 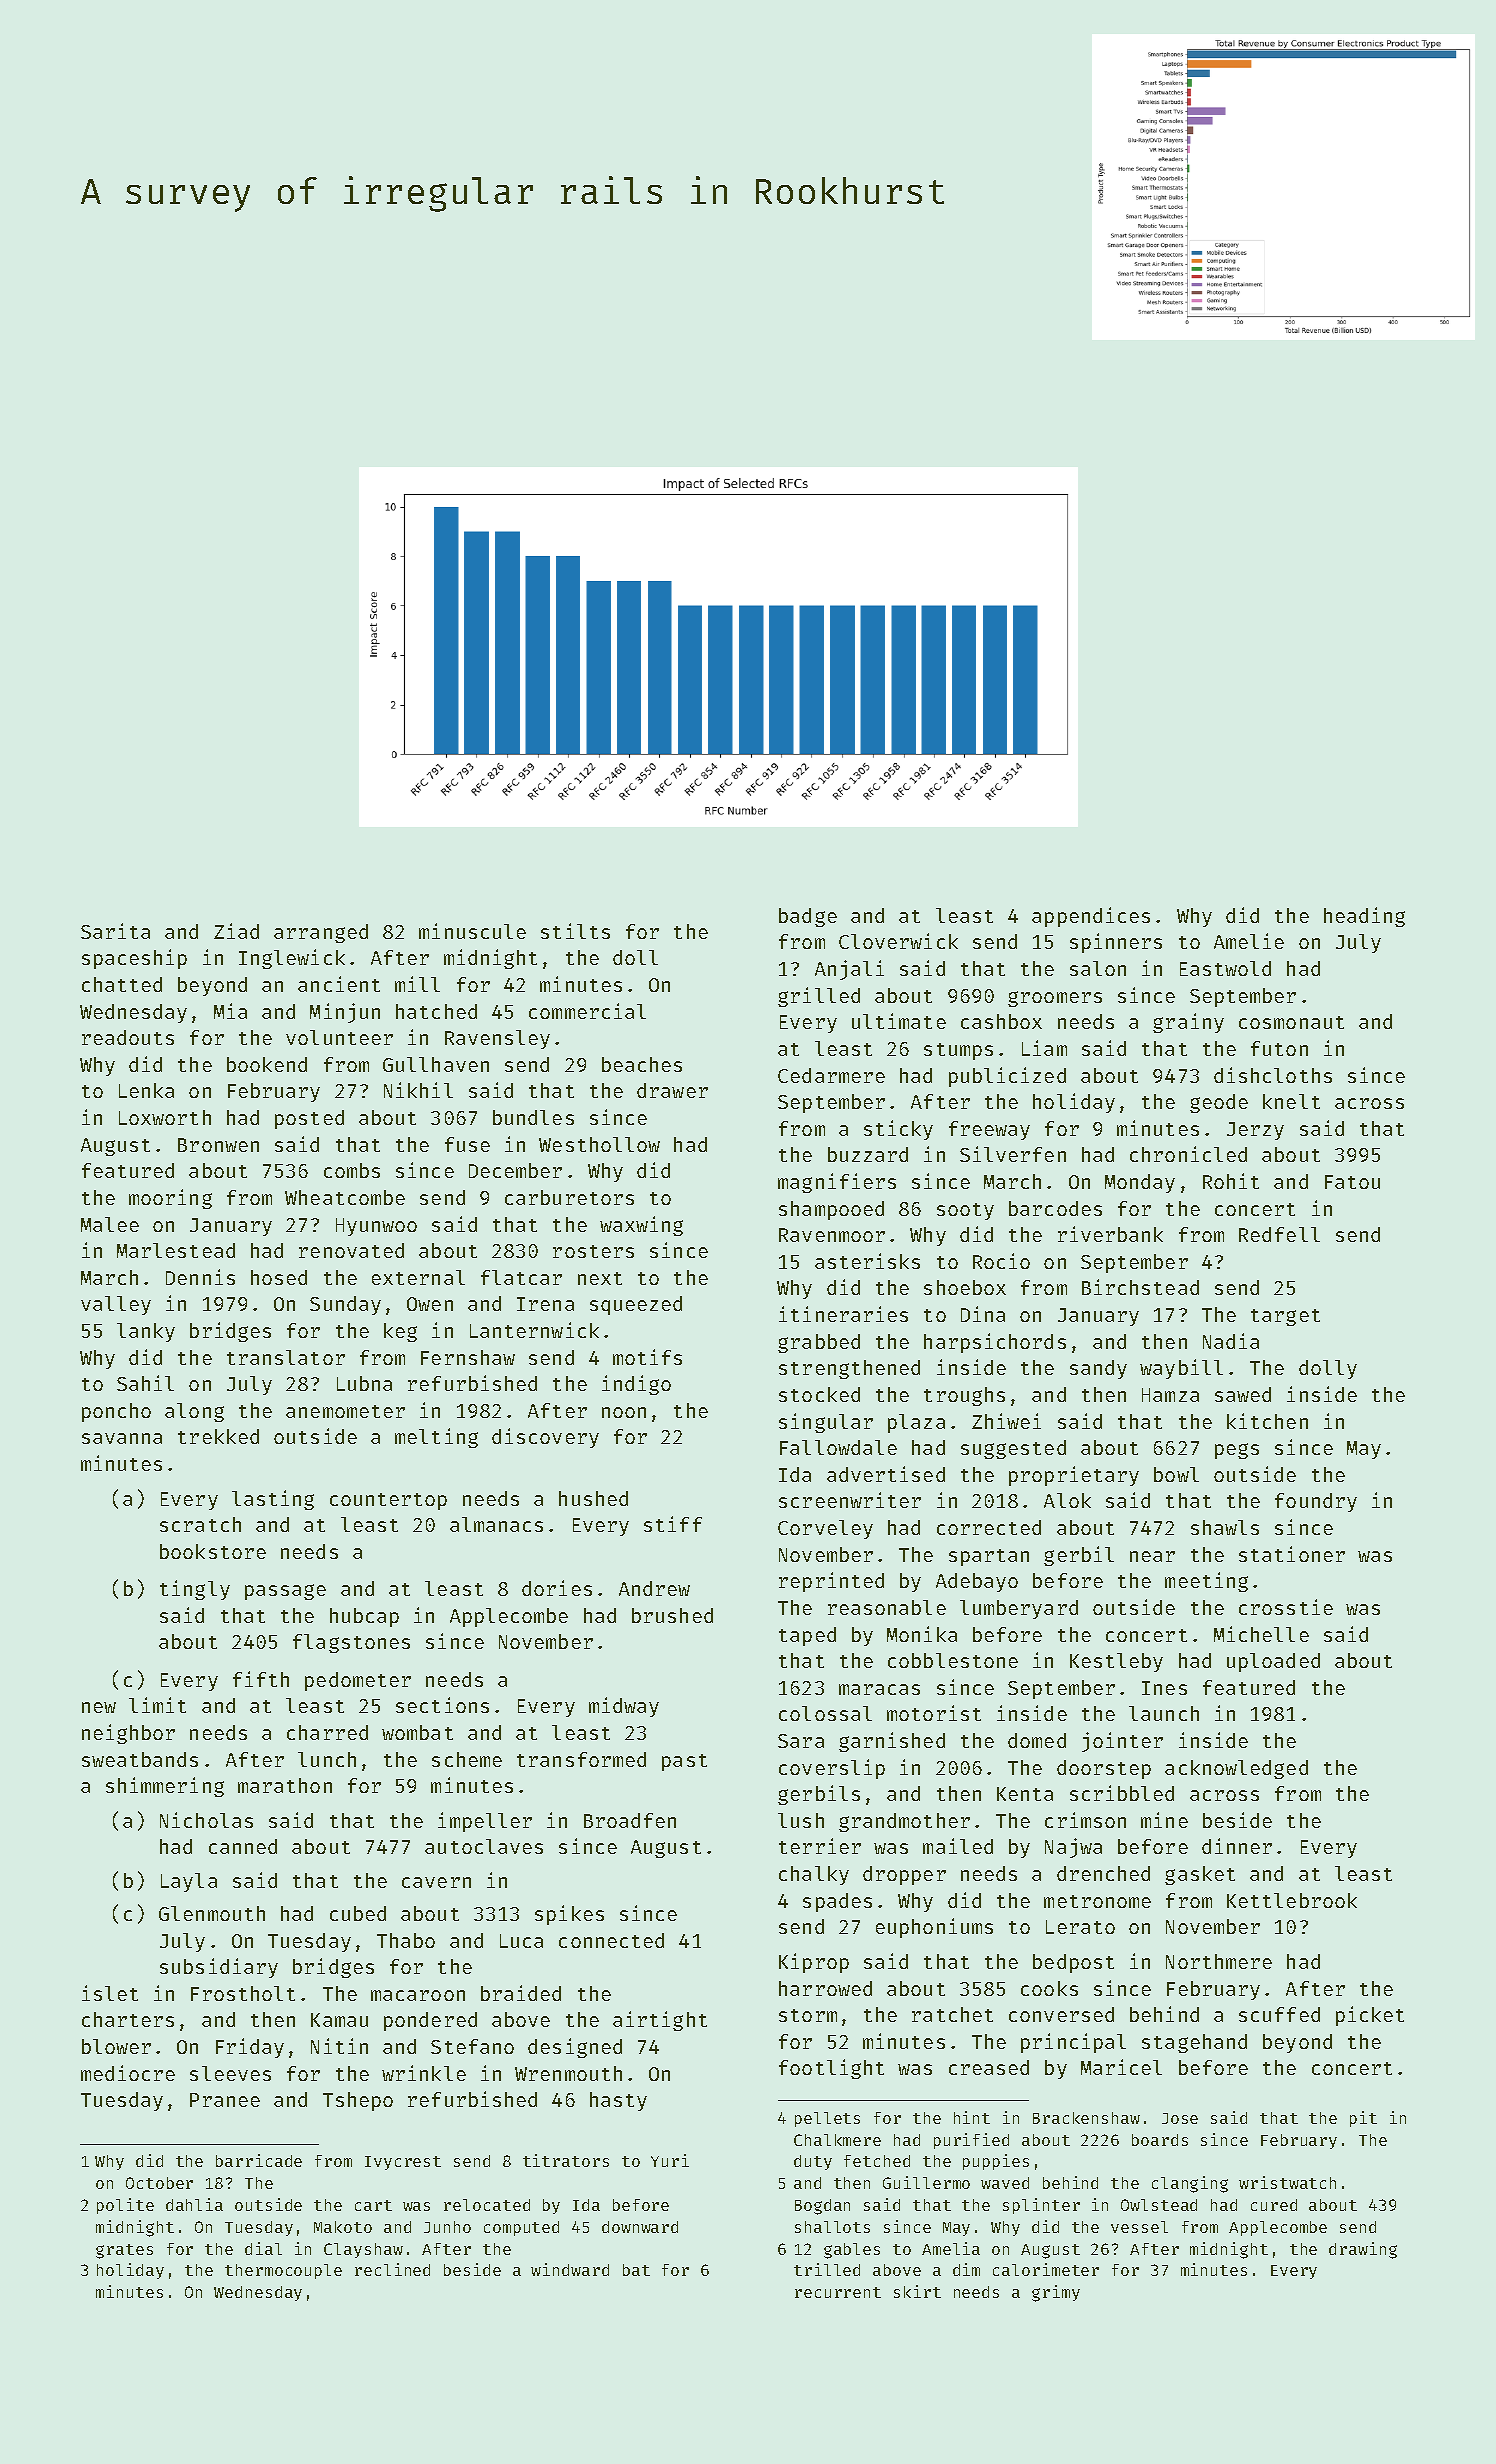 I want to click on spades, so click(x=837, y=1902).
